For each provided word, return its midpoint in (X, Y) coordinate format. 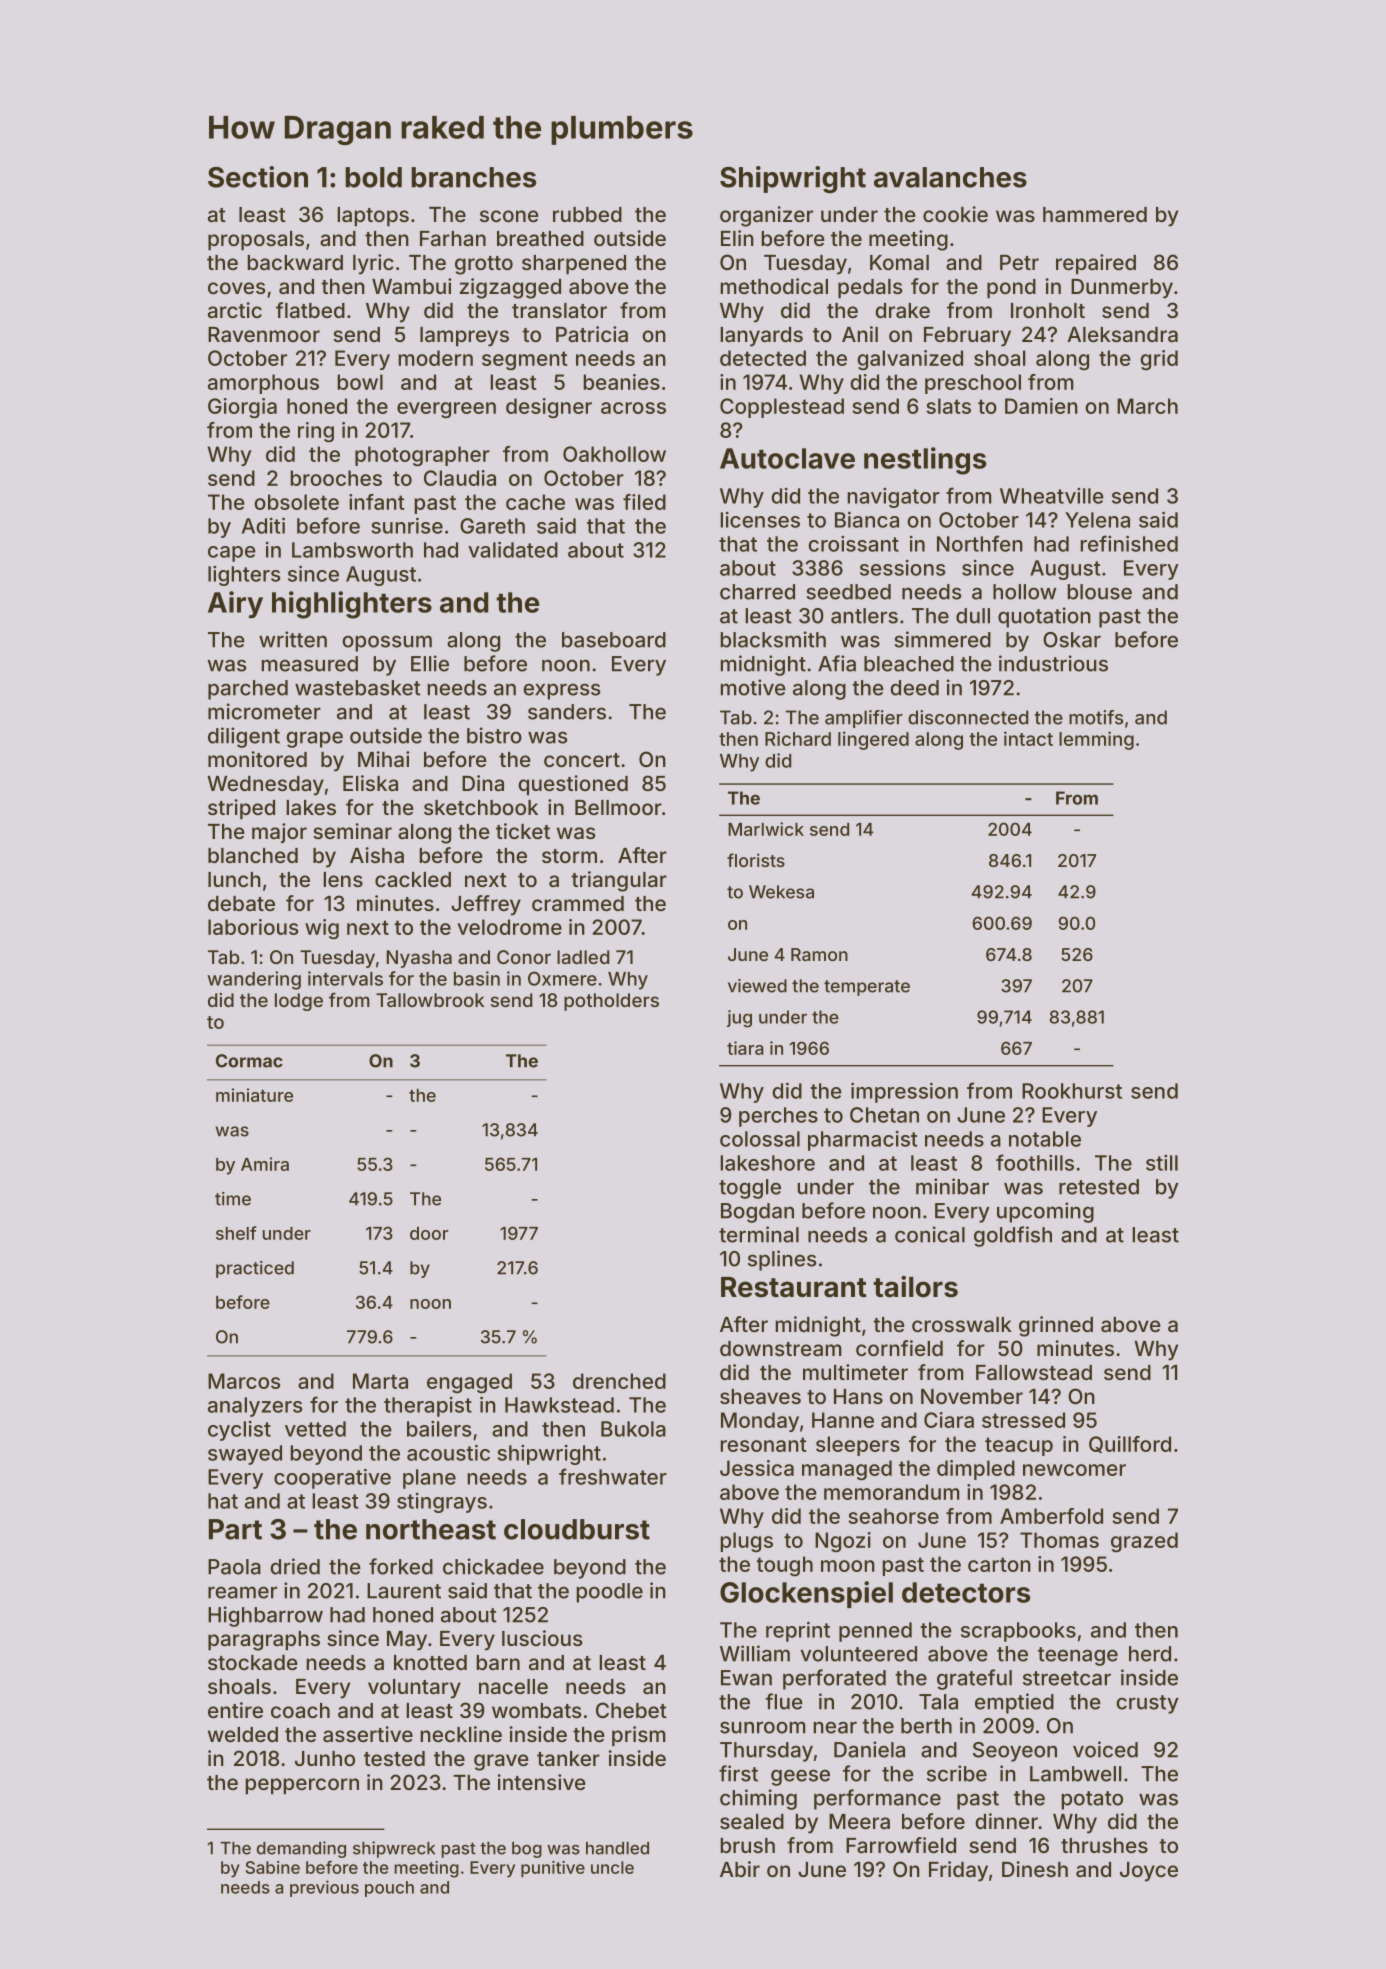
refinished (1129, 543)
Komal (899, 262)
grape (314, 739)
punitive (553, 1869)
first (738, 1773)
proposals (256, 240)
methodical (774, 286)
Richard (798, 738)
